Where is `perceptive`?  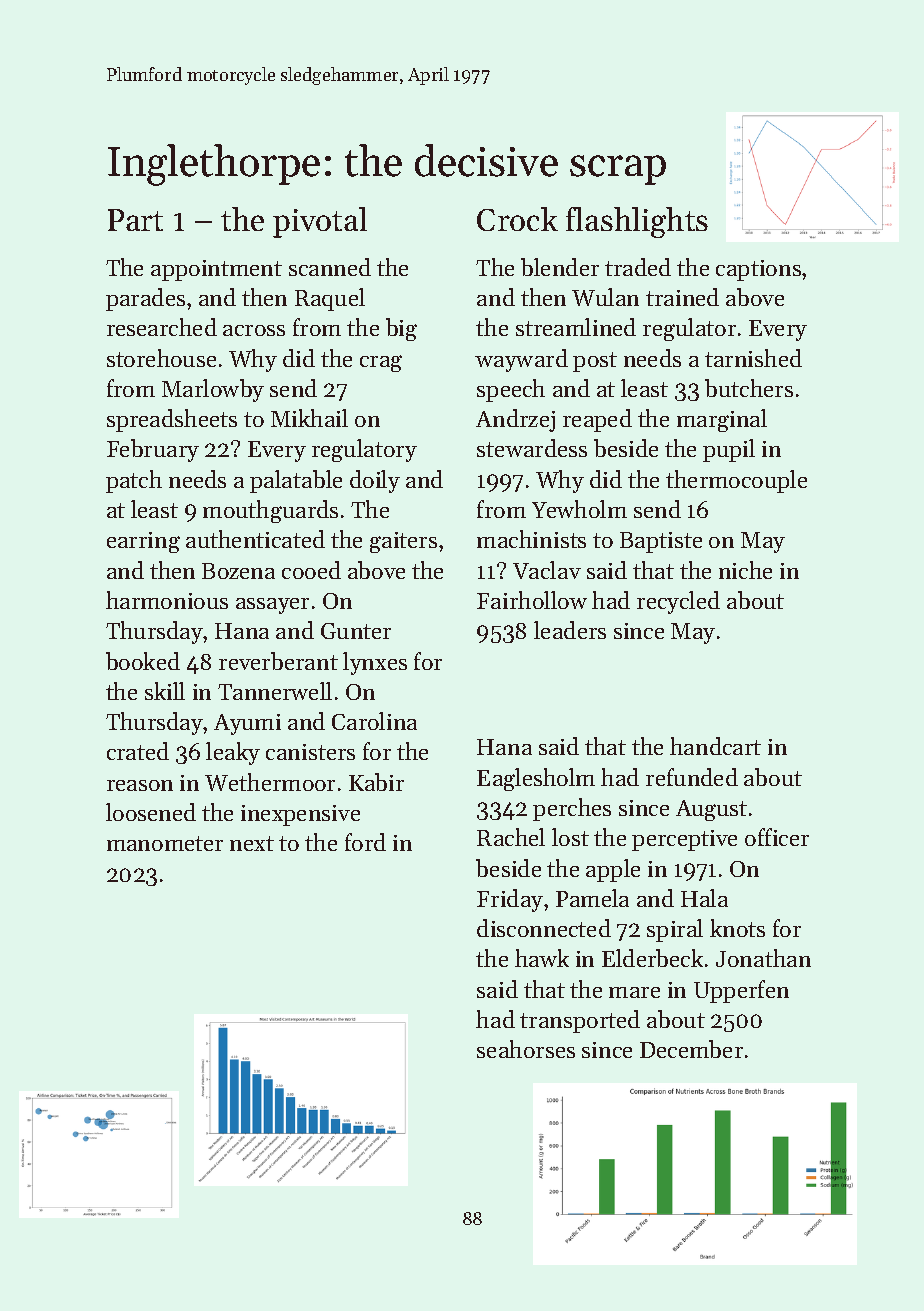 perceptive is located at coordinates (684, 840).
